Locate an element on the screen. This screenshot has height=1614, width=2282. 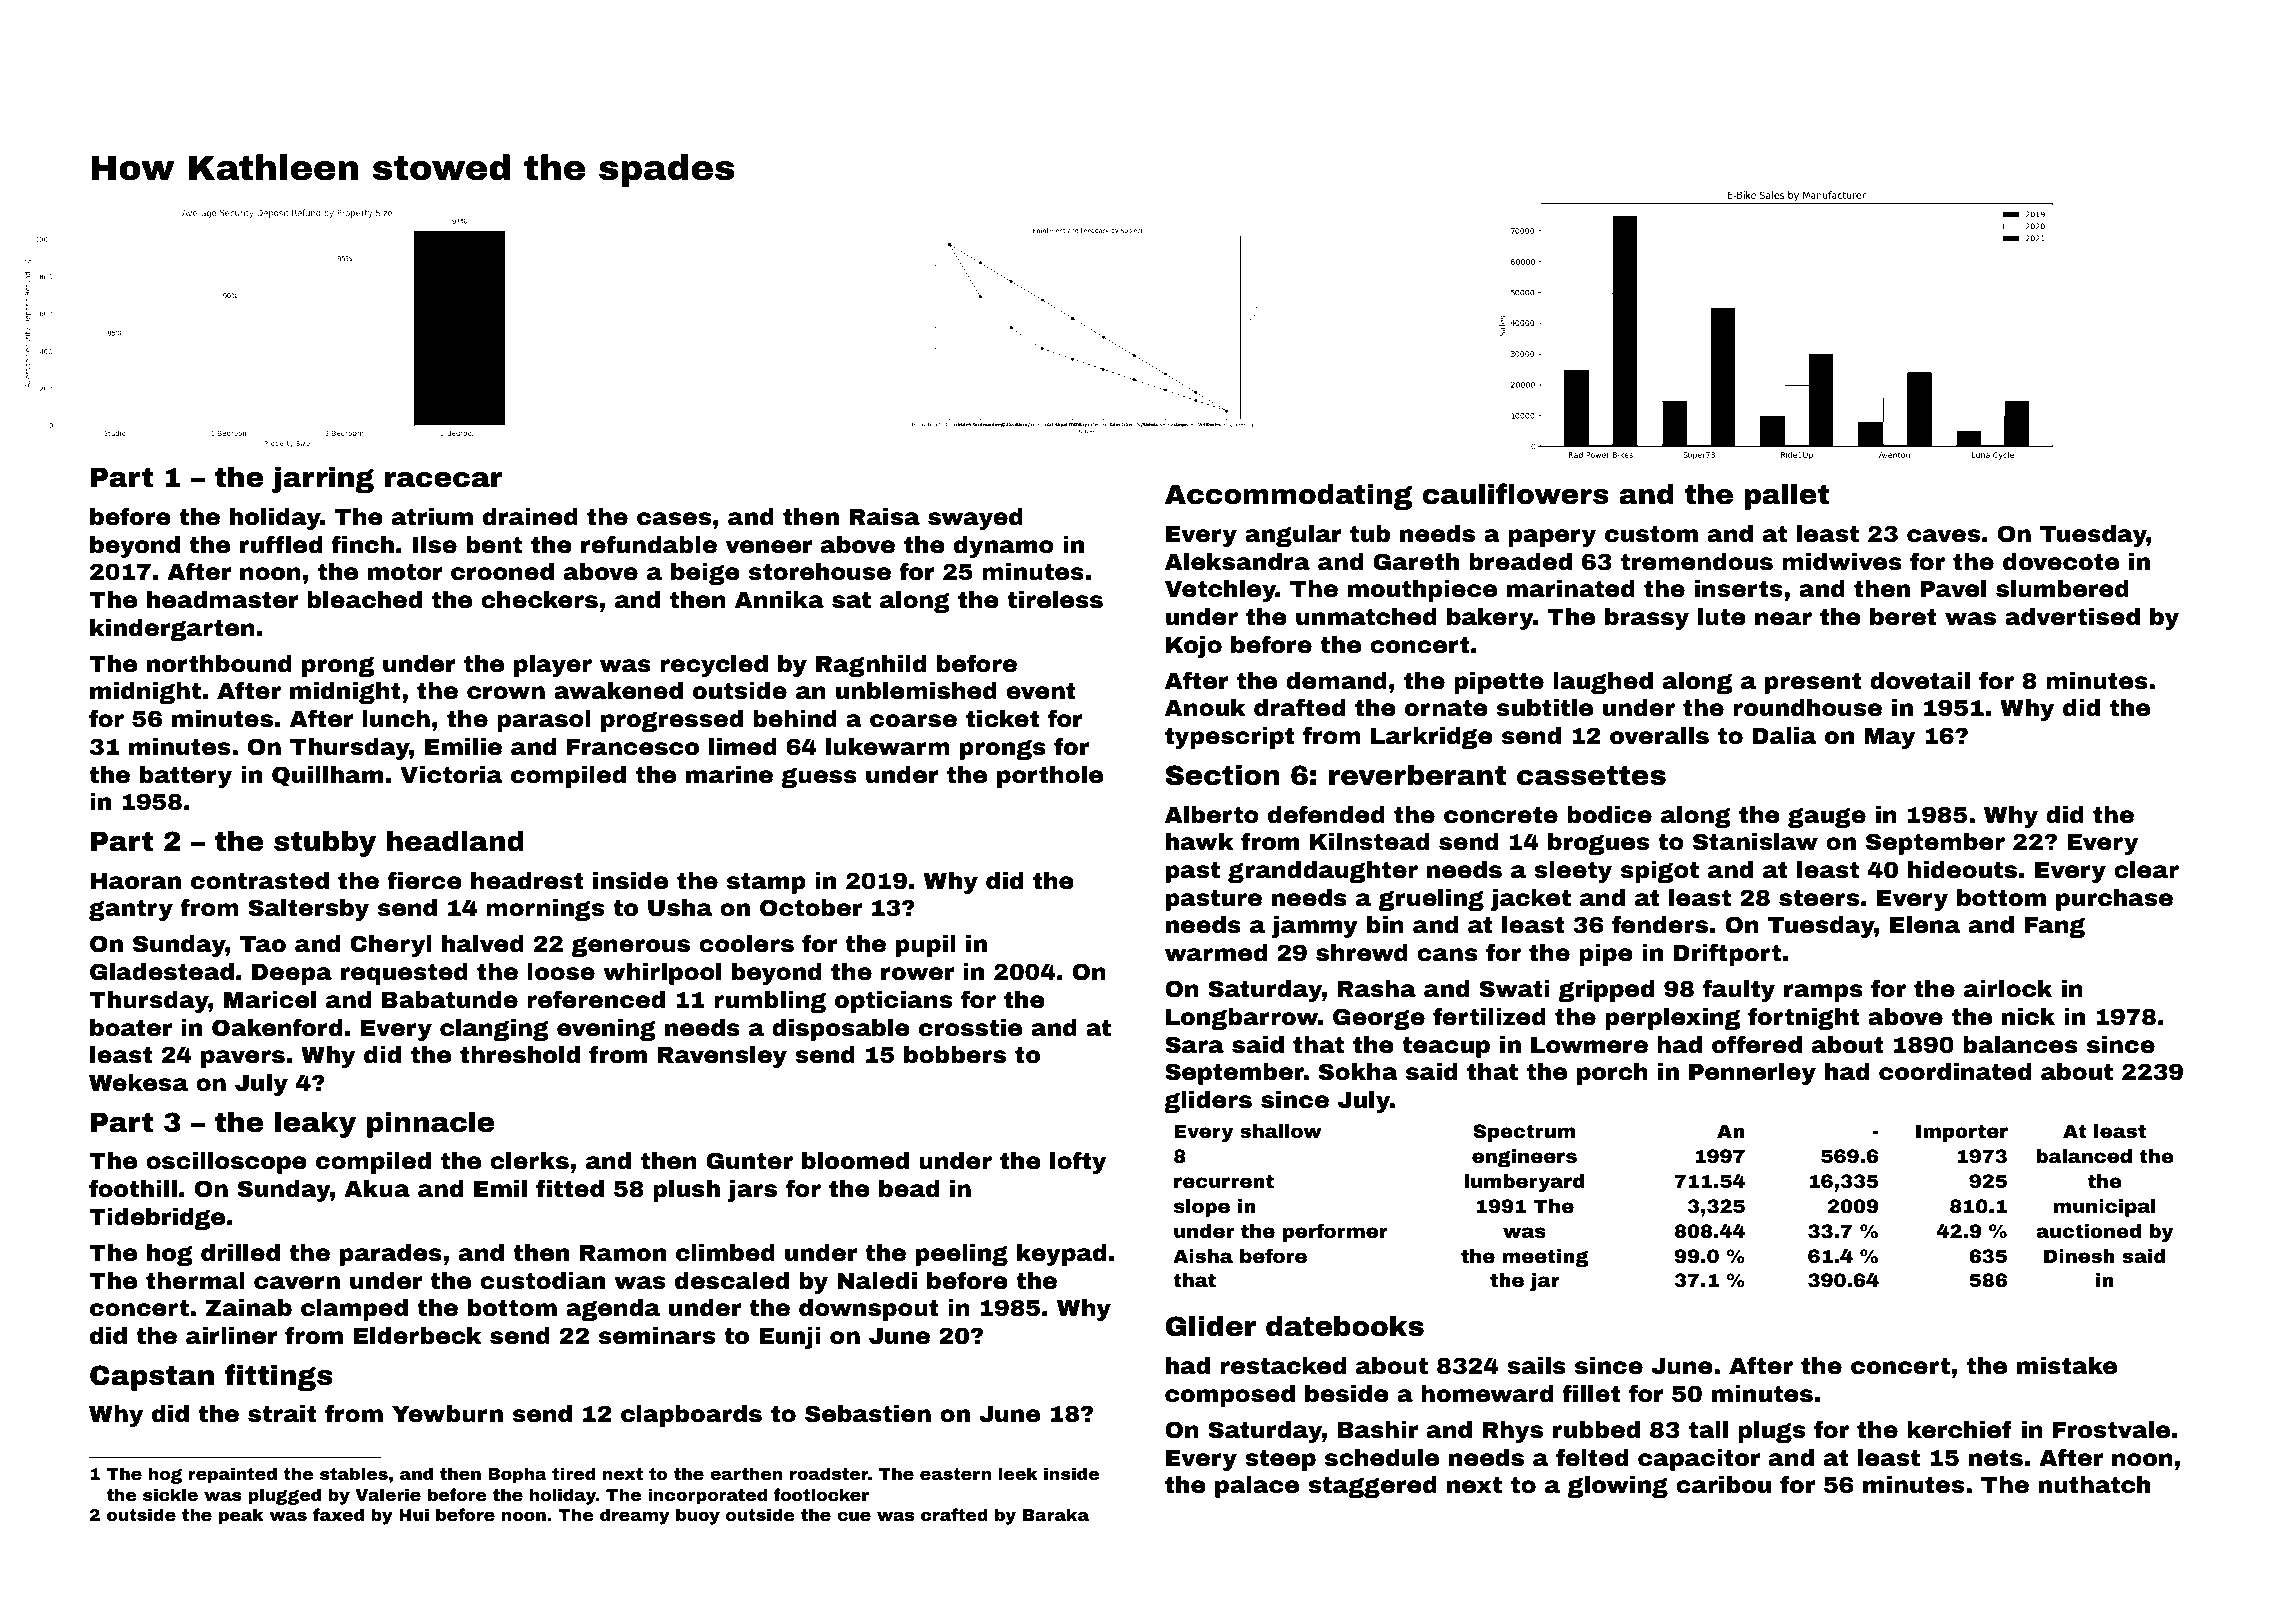
faxed is located at coordinates (338, 1514).
